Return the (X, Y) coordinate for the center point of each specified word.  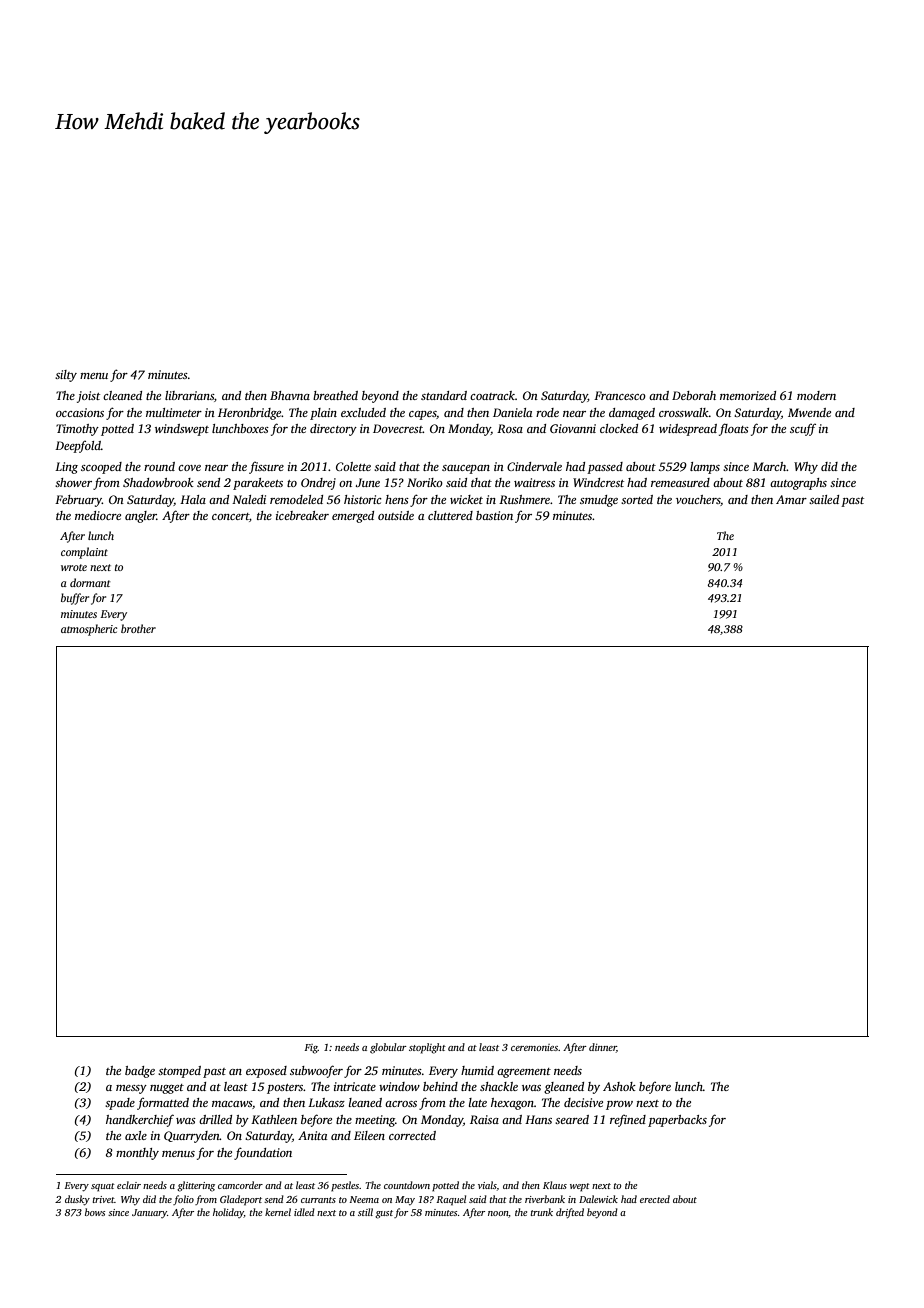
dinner (602, 1047)
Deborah (694, 395)
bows (95, 1212)
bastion (494, 515)
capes (422, 415)
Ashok (619, 1086)
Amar (791, 499)
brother (138, 628)
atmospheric (89, 630)
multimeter (174, 412)
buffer (75, 599)
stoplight (427, 1048)
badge (140, 1072)
